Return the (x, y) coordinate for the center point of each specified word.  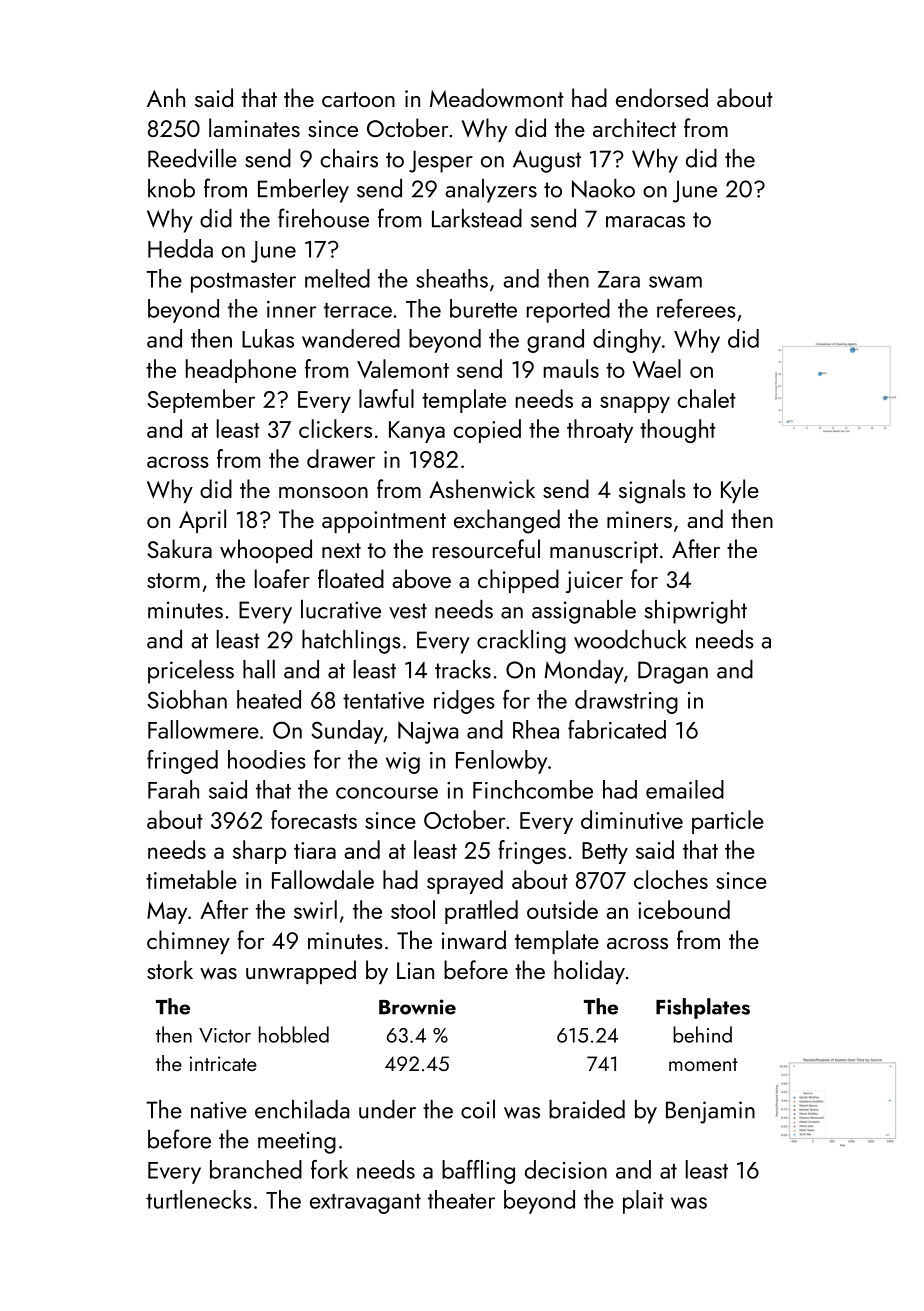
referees (696, 308)
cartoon (358, 99)
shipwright (696, 612)
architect (634, 127)
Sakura (179, 548)
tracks (463, 669)
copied (487, 431)
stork (170, 969)
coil (478, 1109)
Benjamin (710, 1112)
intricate (223, 1063)
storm (173, 580)
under (387, 1109)
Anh (166, 97)
